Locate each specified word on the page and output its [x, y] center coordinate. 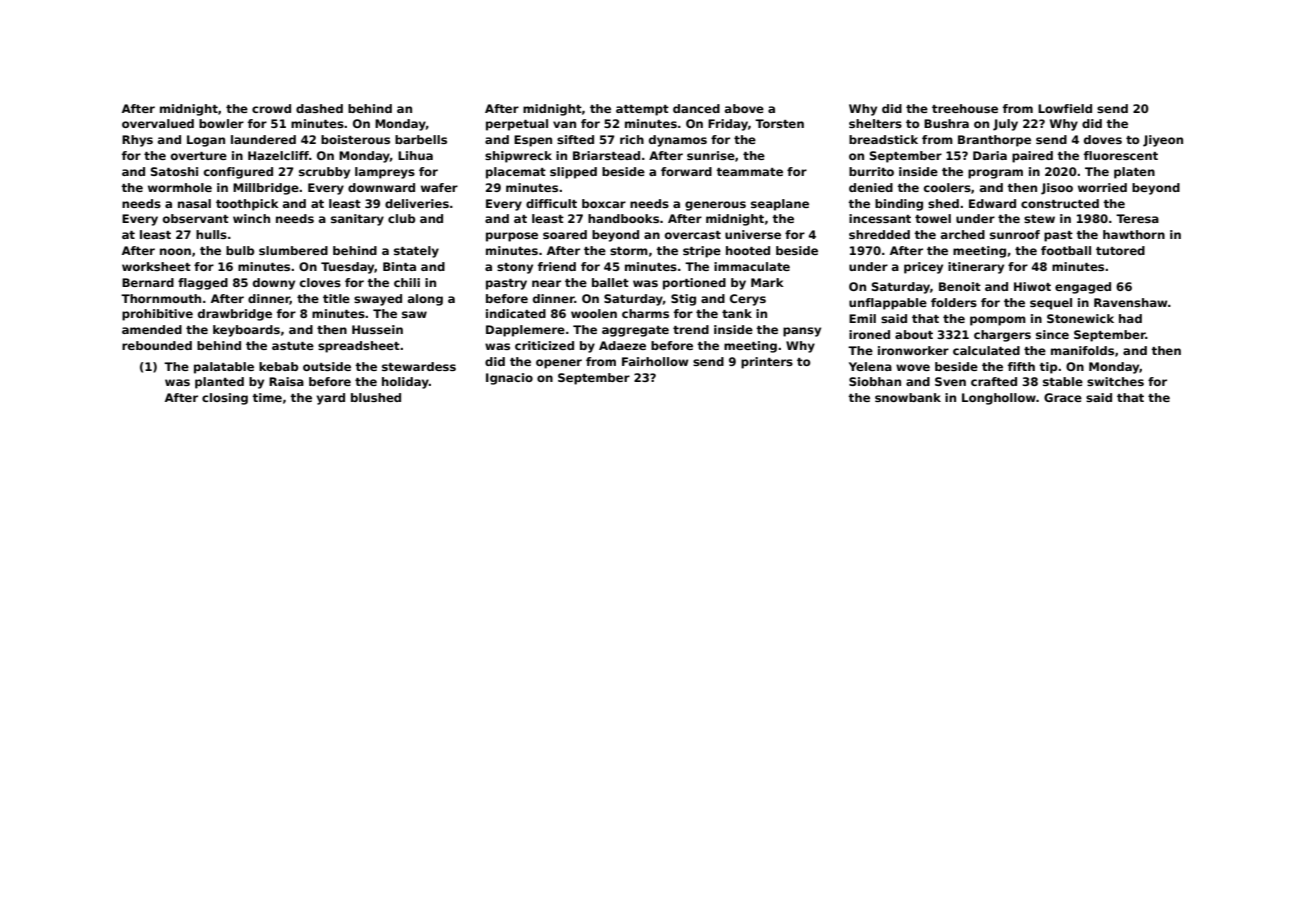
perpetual [517, 125]
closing [225, 399]
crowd [271, 108]
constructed [1060, 203]
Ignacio [509, 379]
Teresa [1137, 218]
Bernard [148, 282]
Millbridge [266, 189]
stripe [702, 252]
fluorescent [1121, 155]
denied [871, 187]
